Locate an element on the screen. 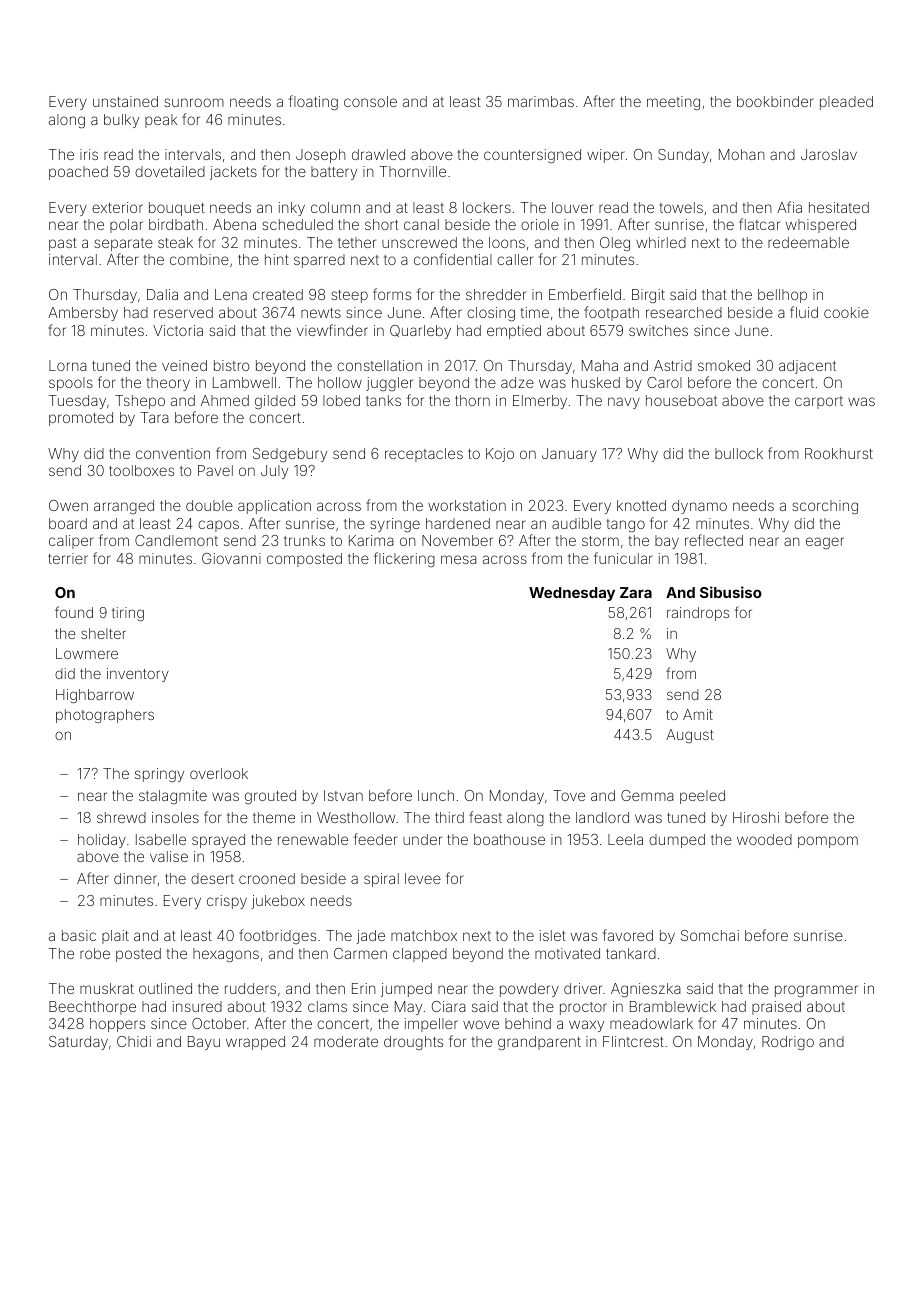  lunch is located at coordinates (436, 795).
